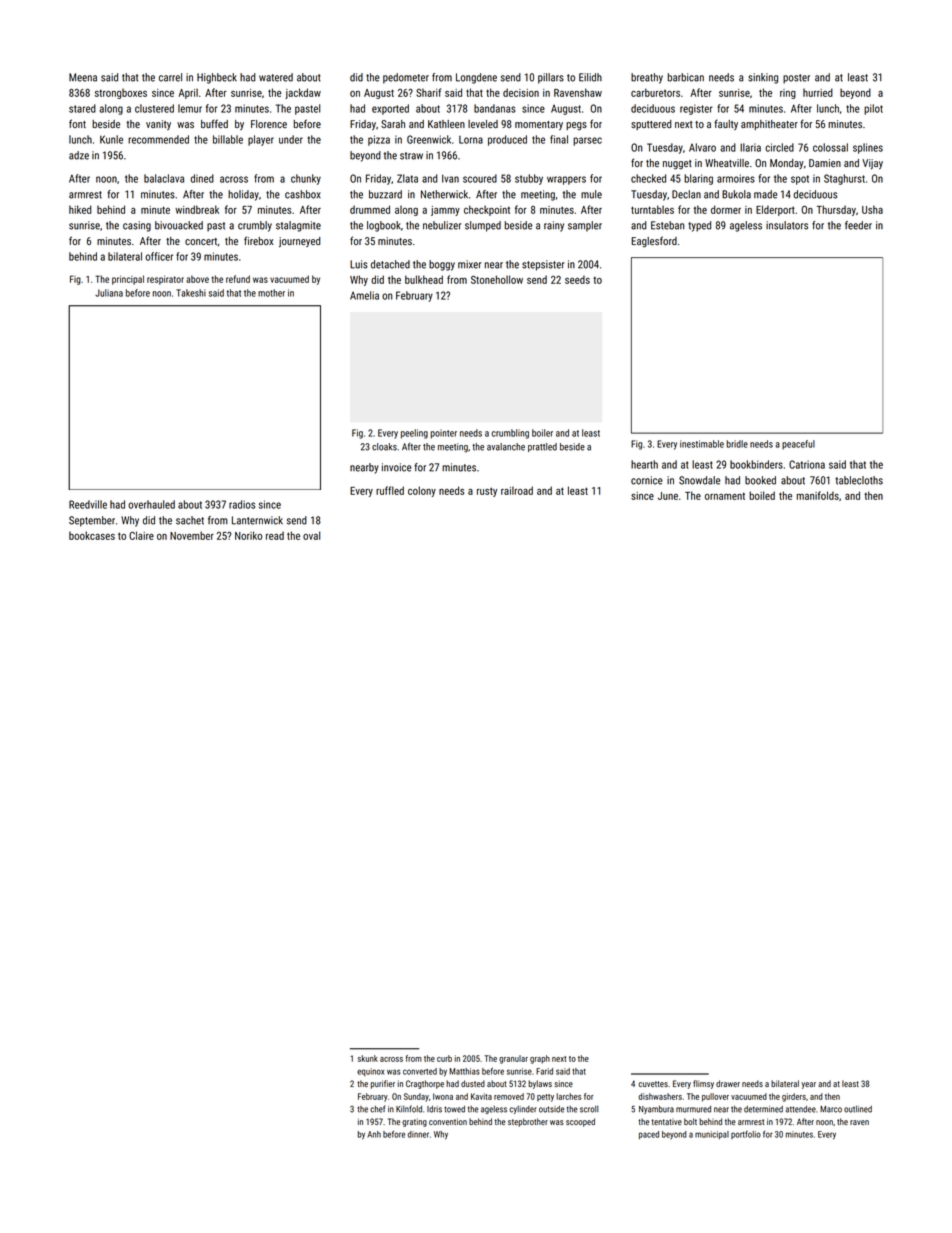 The height and width of the document is (1233, 952). What do you see at coordinates (513, 1059) in the document?
I see `granular` at bounding box center [513, 1059].
